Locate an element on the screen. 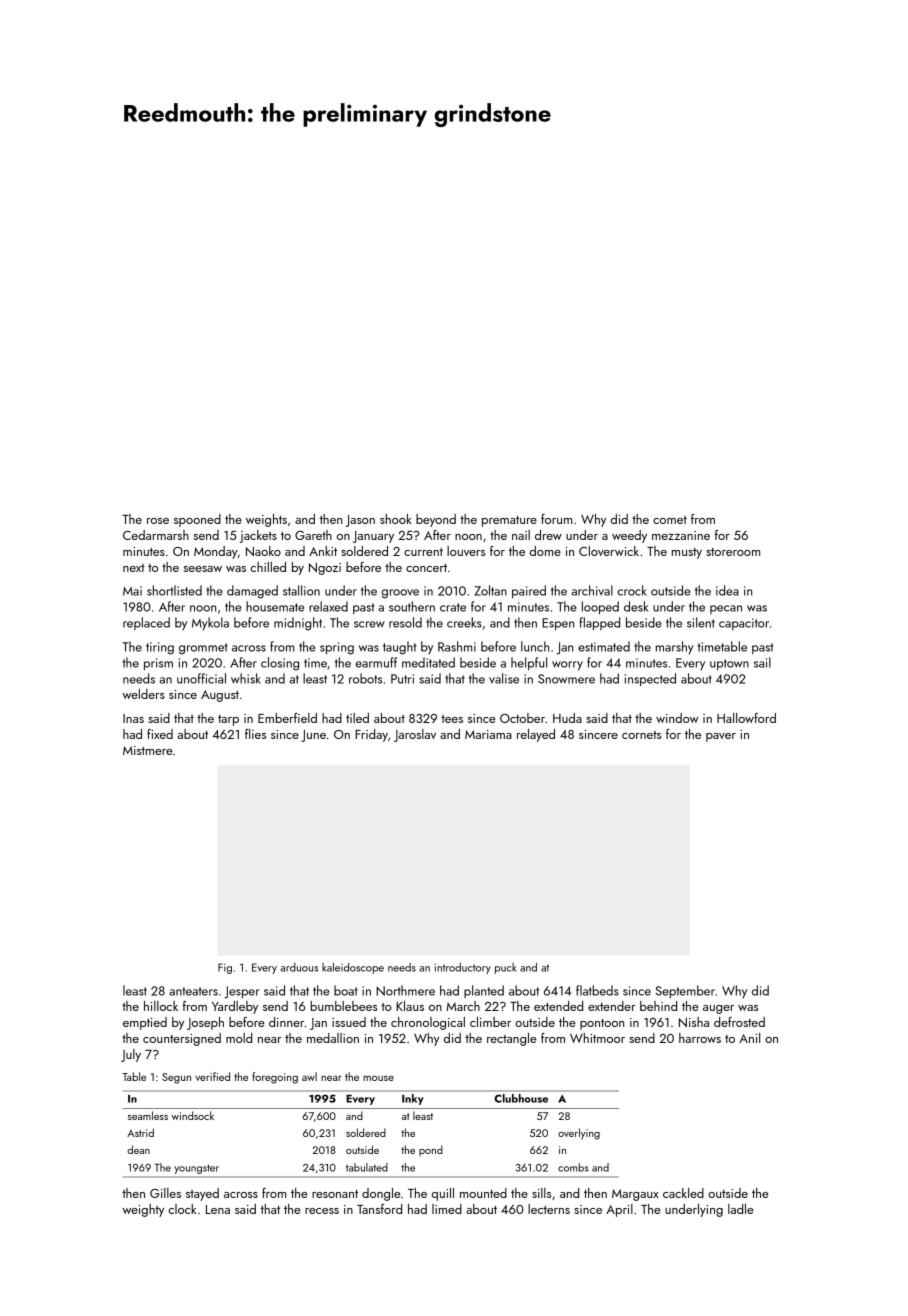 The width and height of the screenshot is (908, 1316). musty is located at coordinates (687, 553).
